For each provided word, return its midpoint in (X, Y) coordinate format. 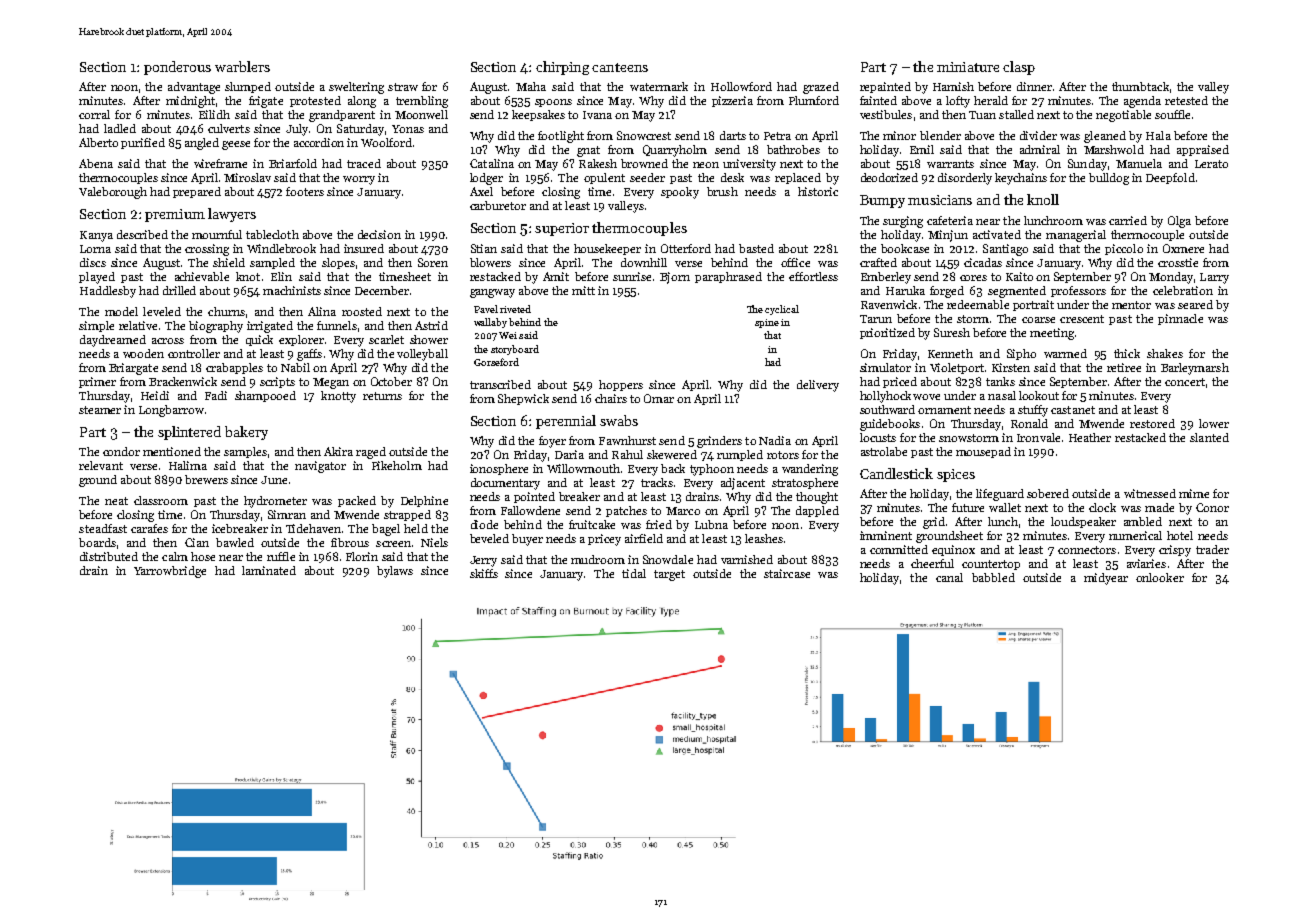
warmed (1065, 353)
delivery (818, 386)
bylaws (395, 572)
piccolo (1124, 249)
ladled (120, 128)
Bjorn (675, 278)
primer (97, 382)
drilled (179, 290)
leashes (764, 538)
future (968, 507)
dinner (1034, 86)
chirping (562, 68)
